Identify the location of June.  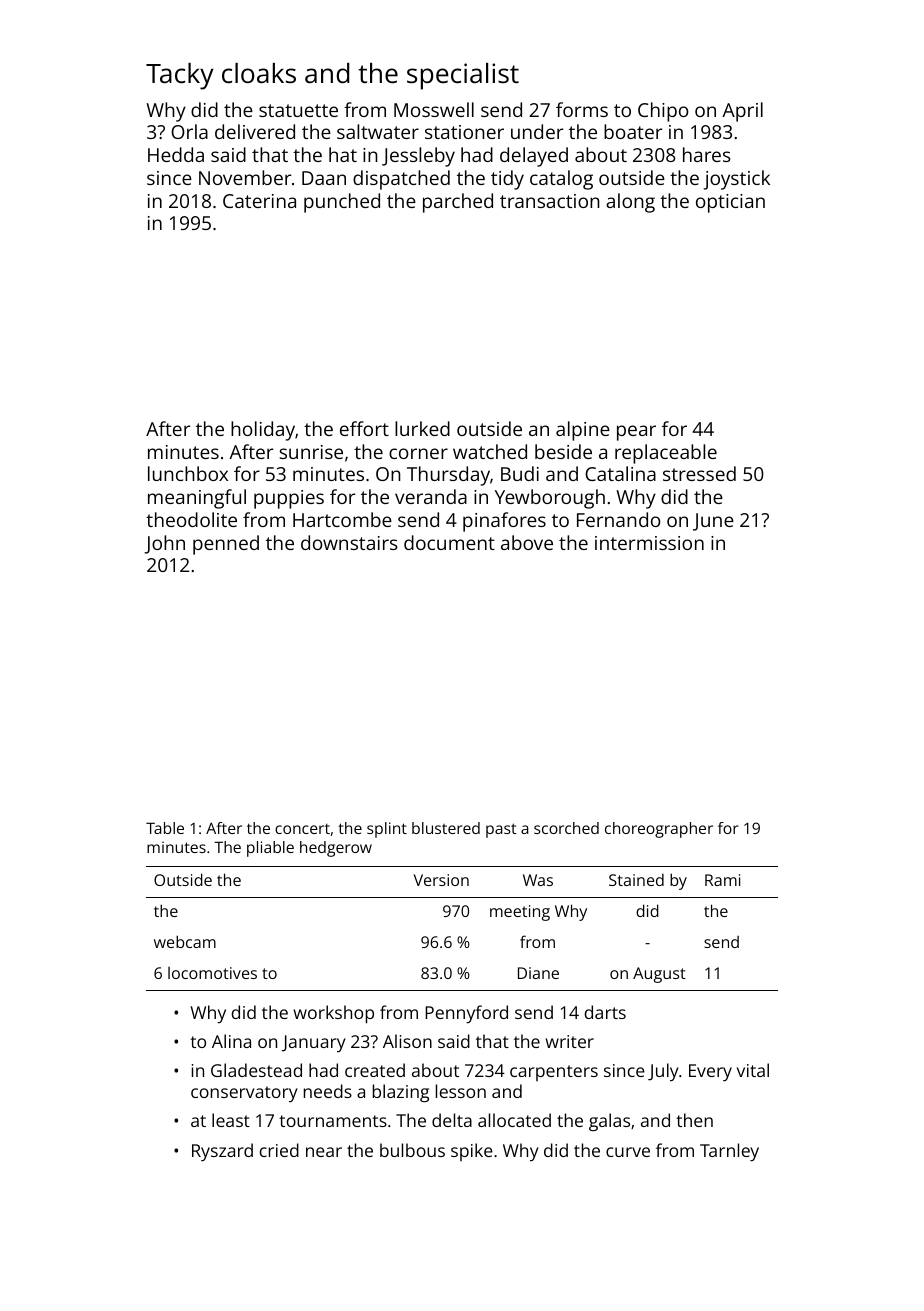
(713, 522).
